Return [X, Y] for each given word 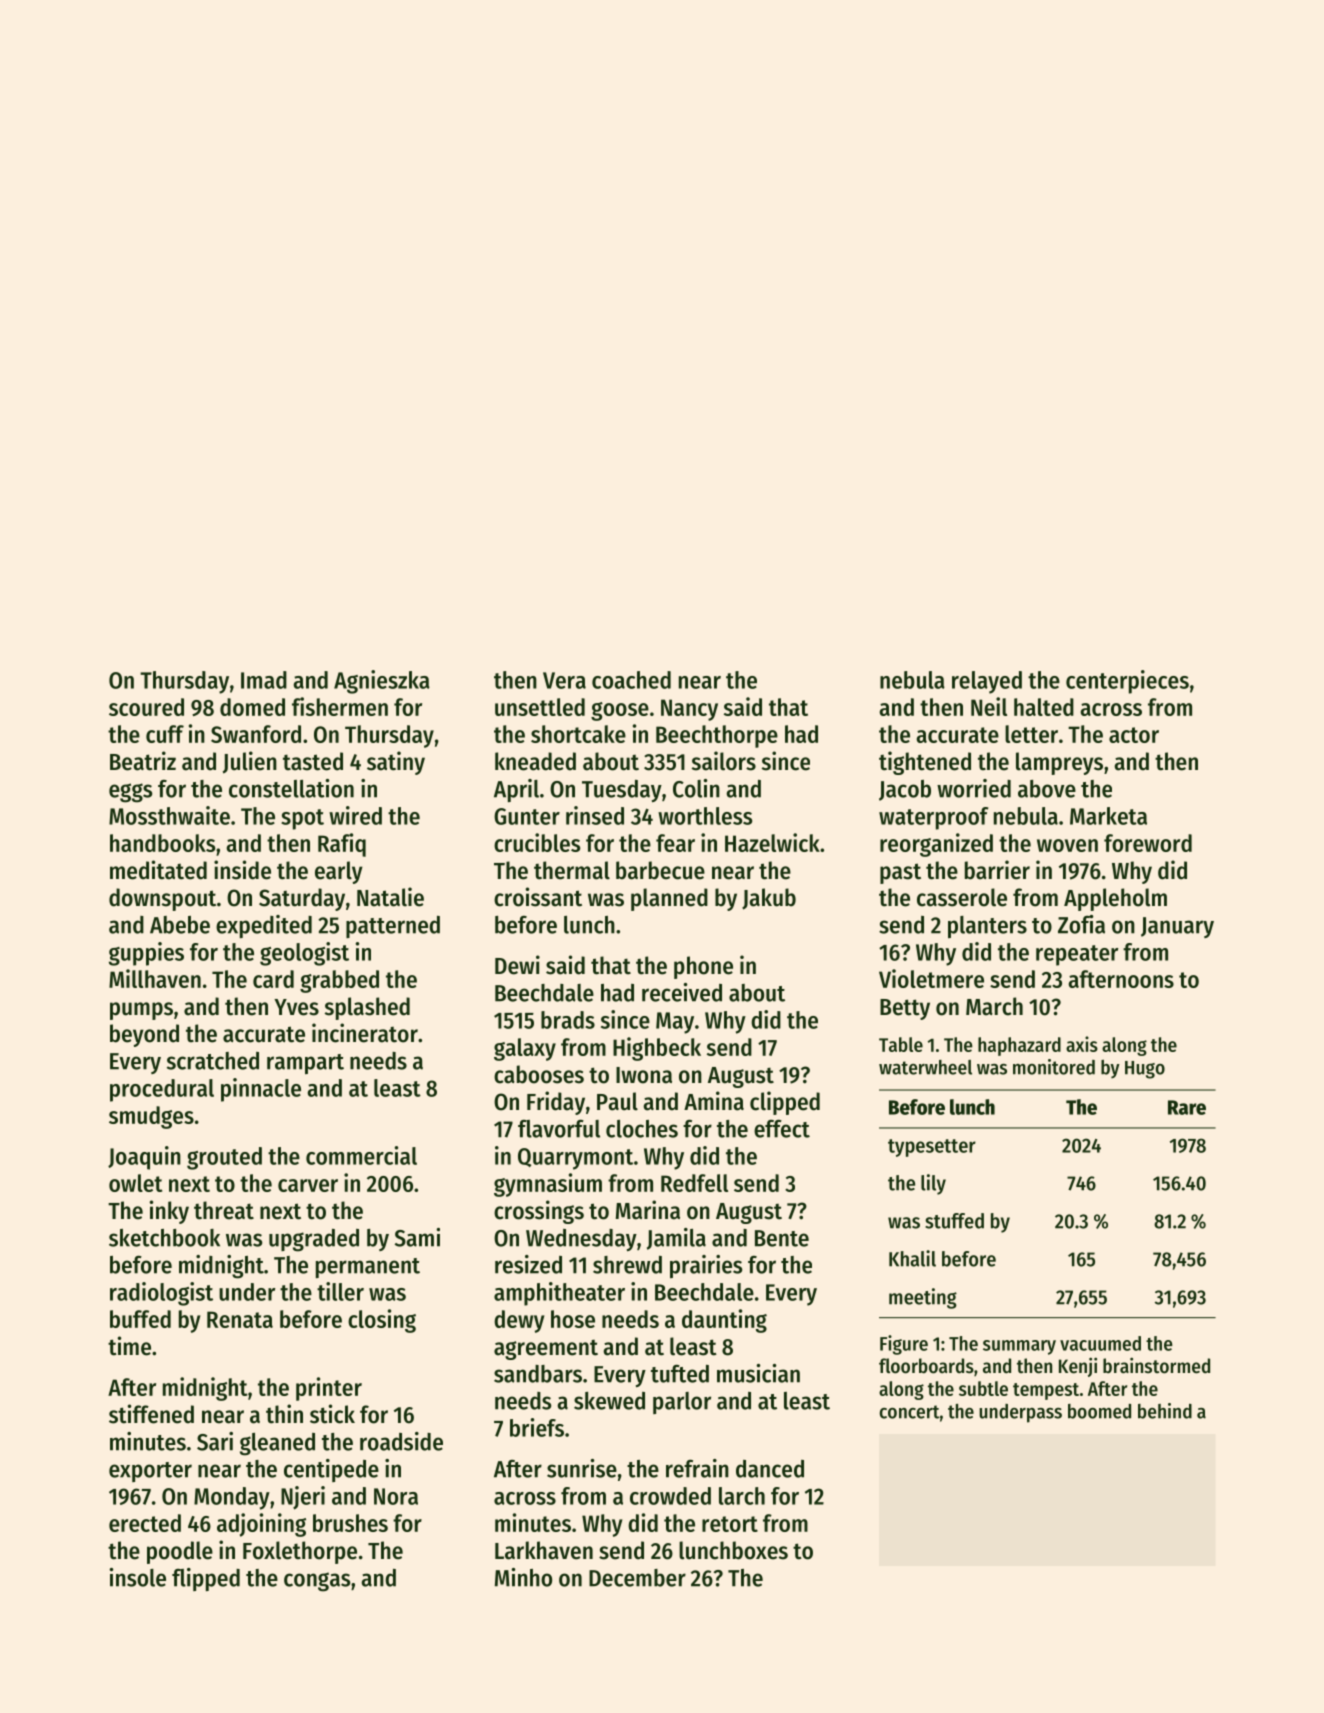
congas [317, 1582]
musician [758, 1373]
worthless [705, 816]
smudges [151, 1117]
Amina [714, 1101]
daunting [724, 1321]
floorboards [926, 1366]
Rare [1187, 1107]
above [1047, 789]
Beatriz [143, 761]
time [129, 1346]
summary [1019, 1347]
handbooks [162, 843]
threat [224, 1210]
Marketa [1108, 816]
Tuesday [622, 791]
